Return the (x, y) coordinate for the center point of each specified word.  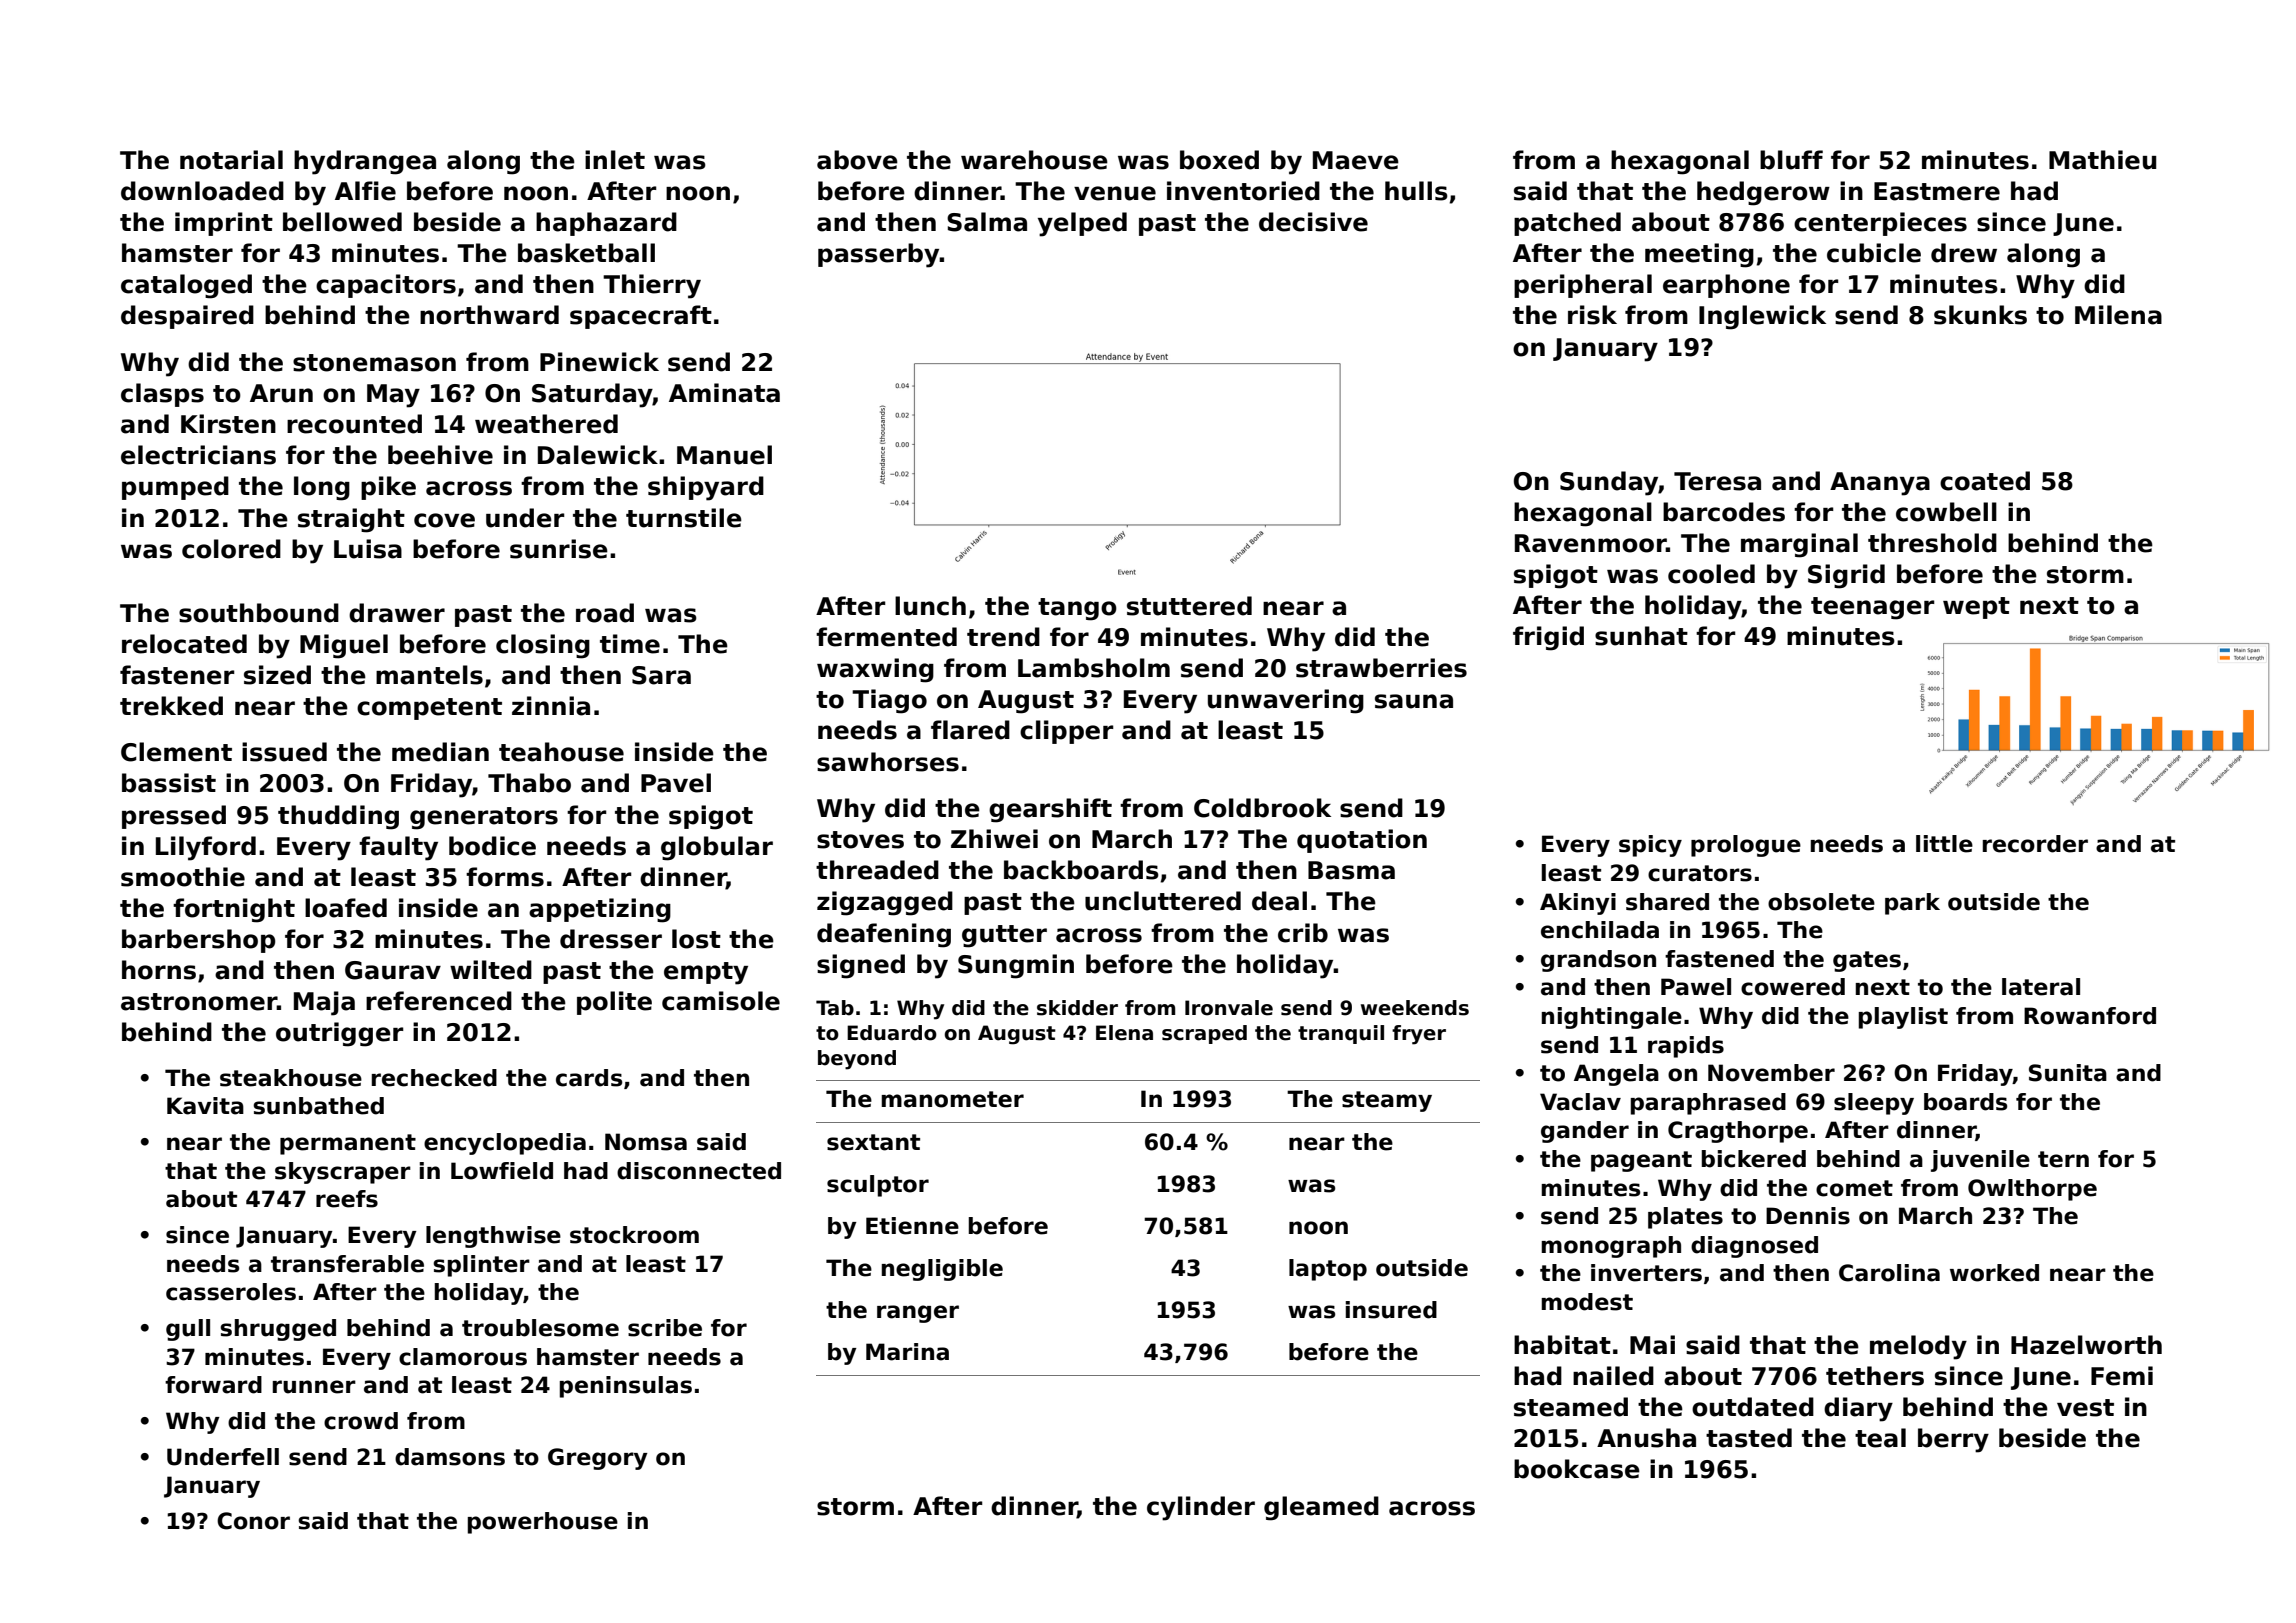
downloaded (202, 191)
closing (543, 646)
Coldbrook (1262, 808)
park (1912, 904)
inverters (1646, 1273)
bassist (169, 783)
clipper (1066, 732)
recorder (2035, 844)
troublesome (540, 1328)
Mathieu (2102, 160)
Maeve (1356, 160)
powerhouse (543, 1523)
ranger (918, 1314)
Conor (253, 1521)
